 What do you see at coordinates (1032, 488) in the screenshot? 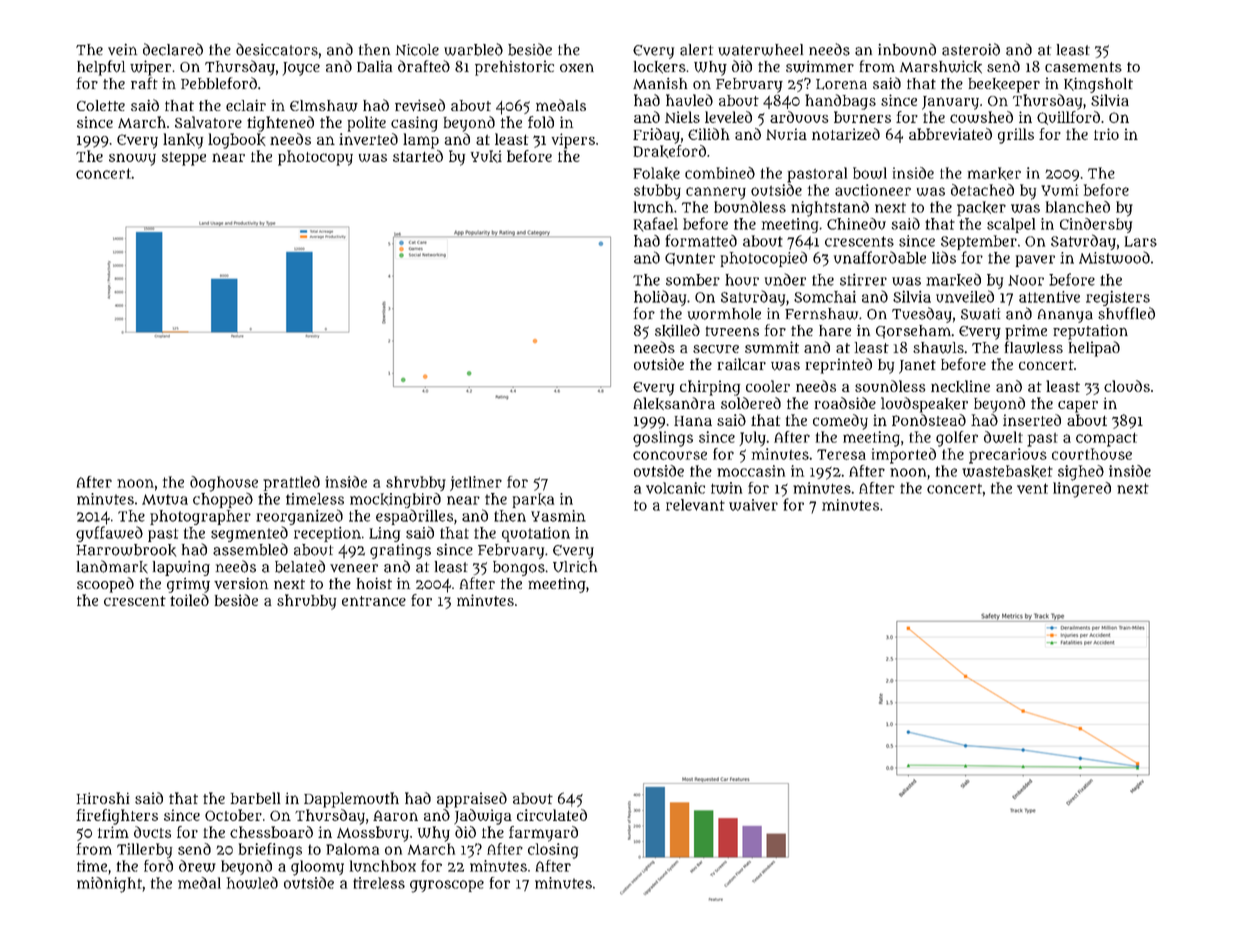
I see `vent` at bounding box center [1032, 488].
